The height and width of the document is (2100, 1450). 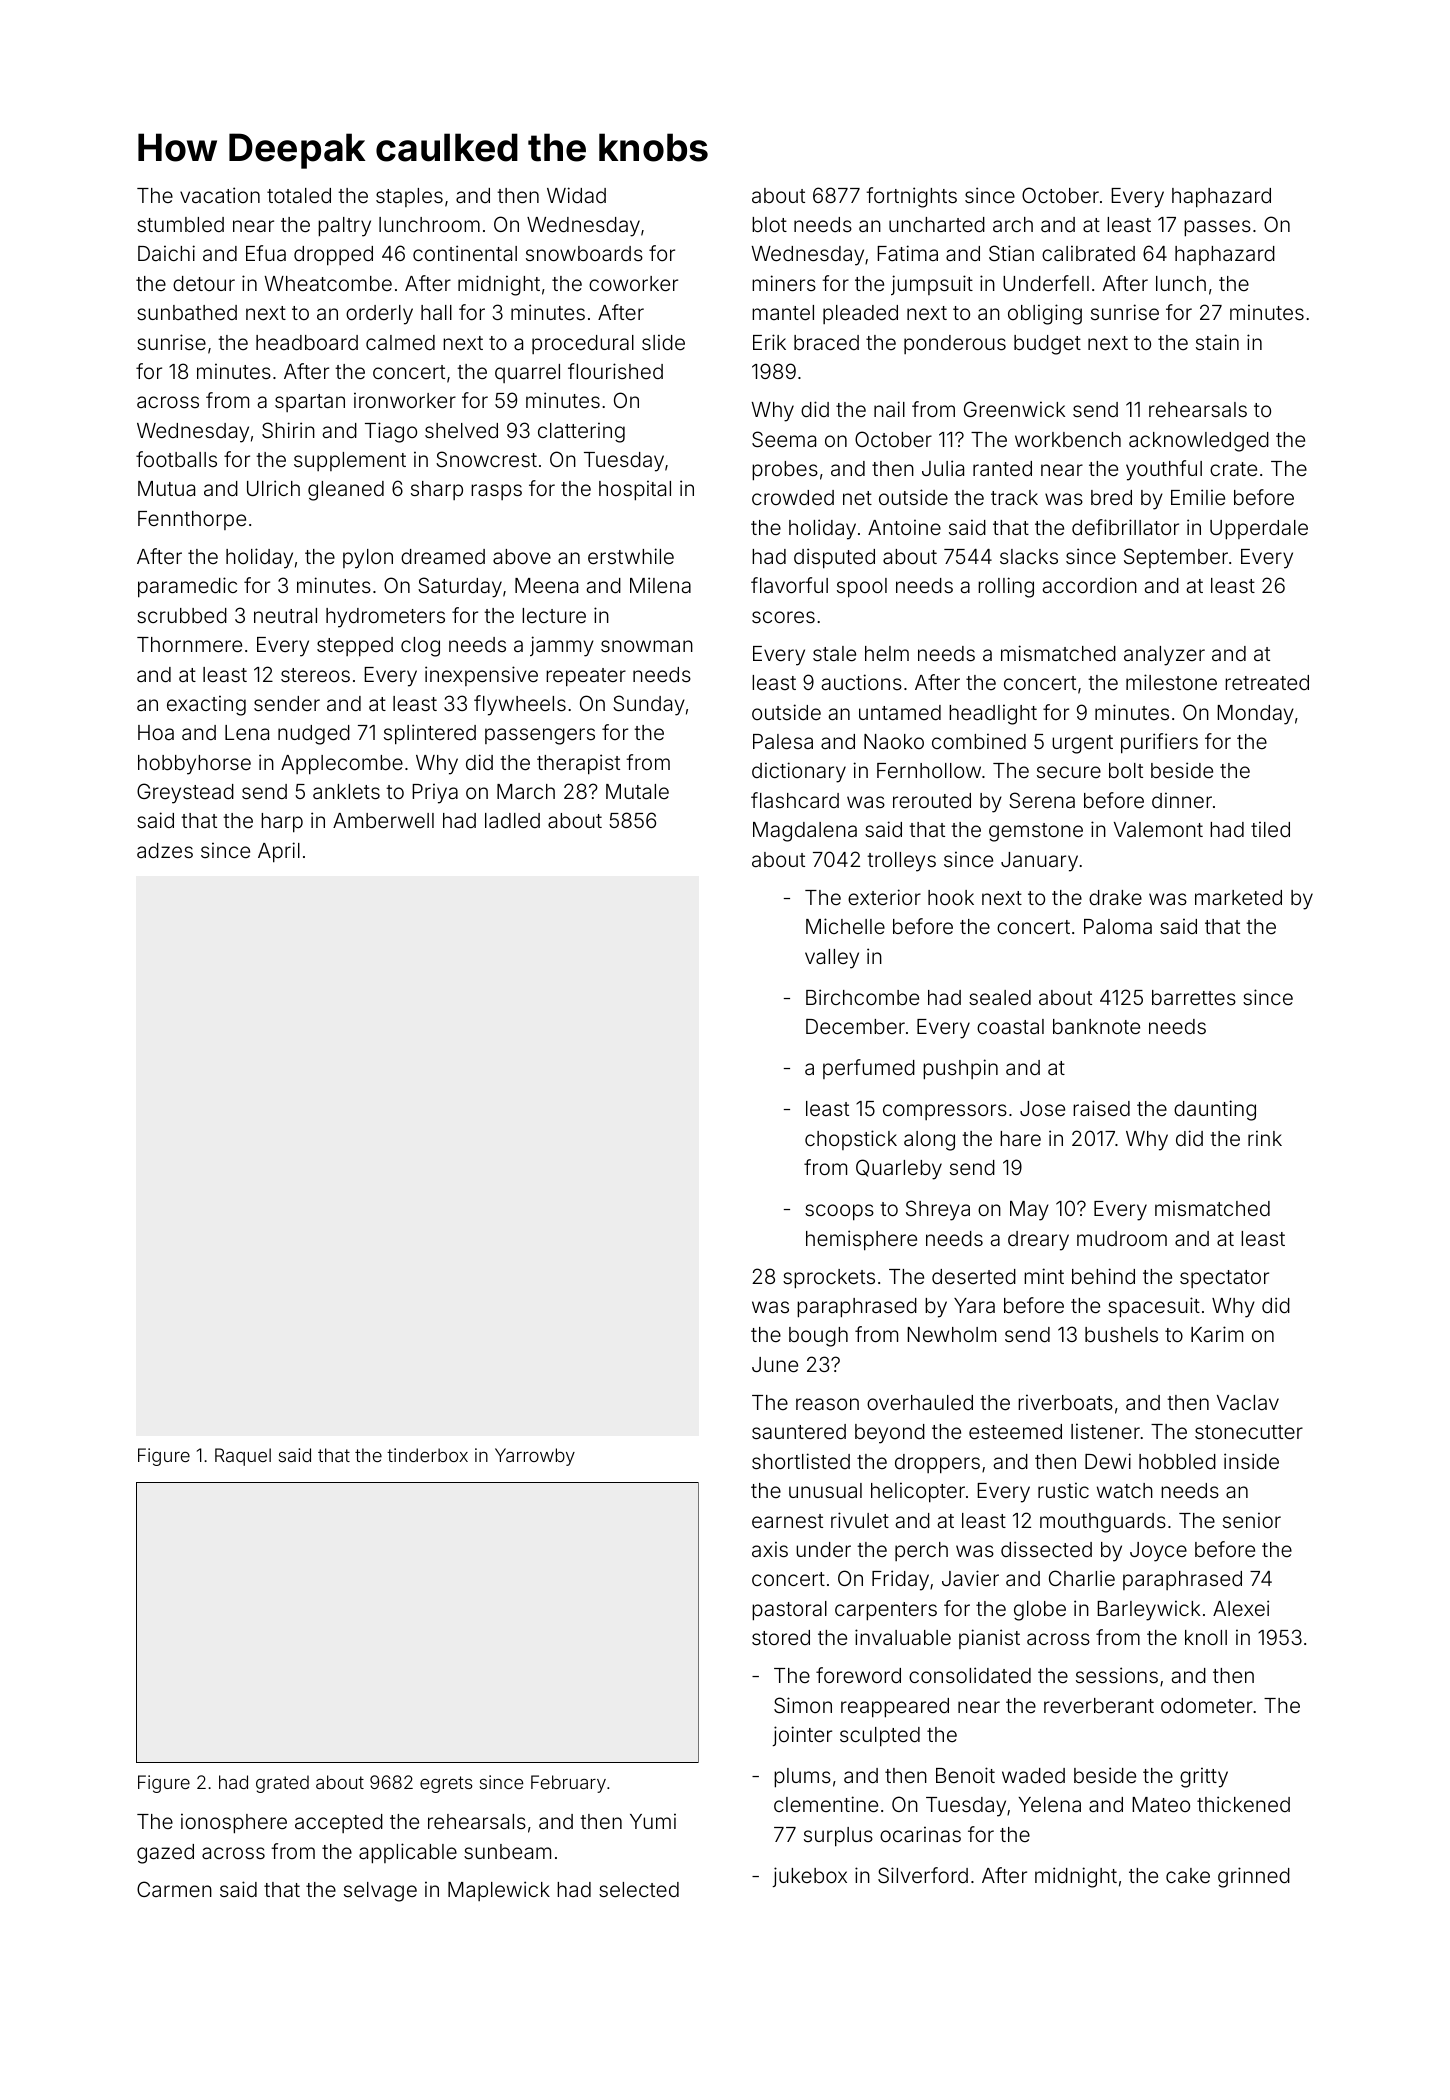 What do you see at coordinates (427, 1455) in the document?
I see `tinderbox` at bounding box center [427, 1455].
